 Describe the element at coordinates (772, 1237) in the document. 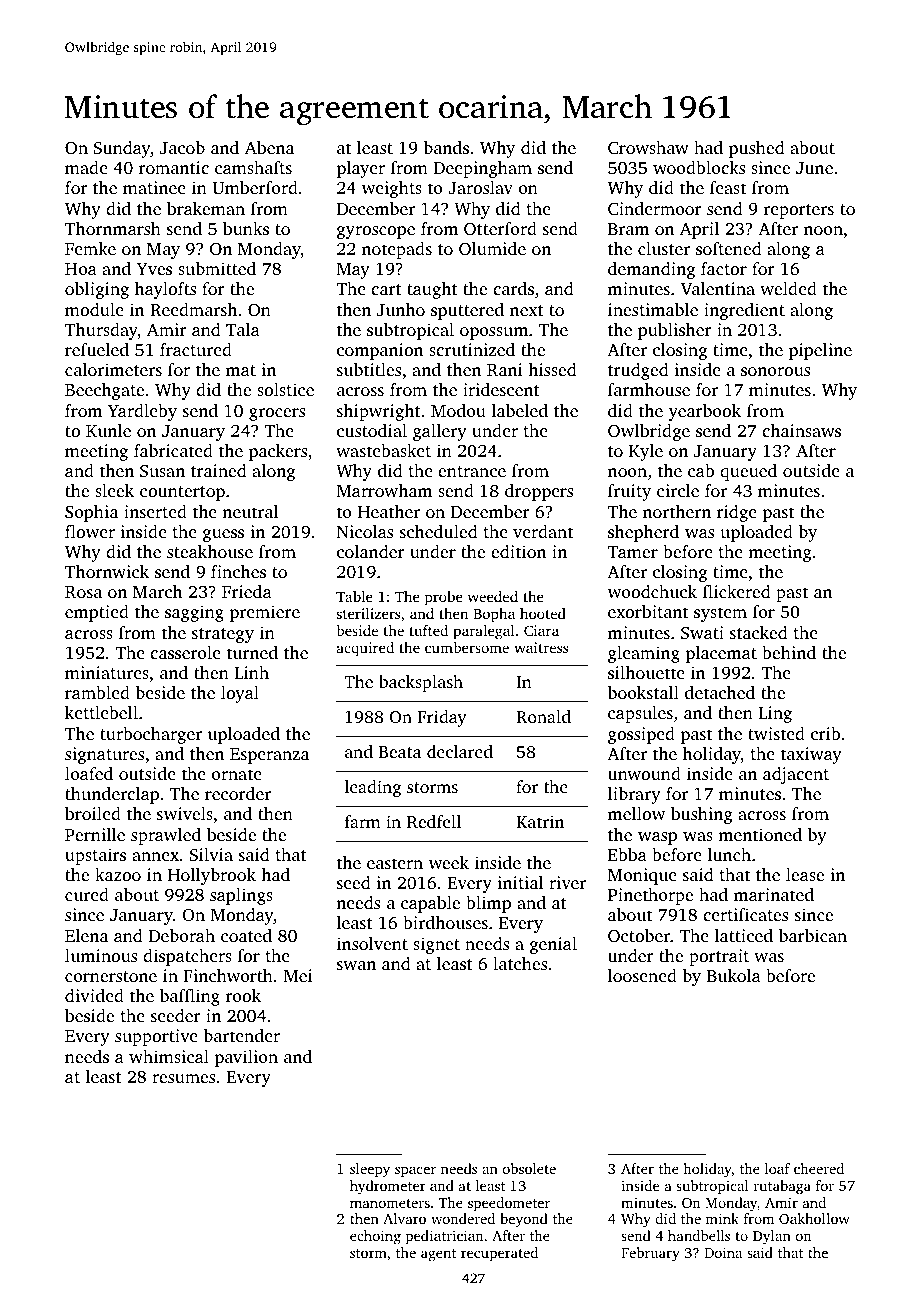

I see `Dylan` at that location.
